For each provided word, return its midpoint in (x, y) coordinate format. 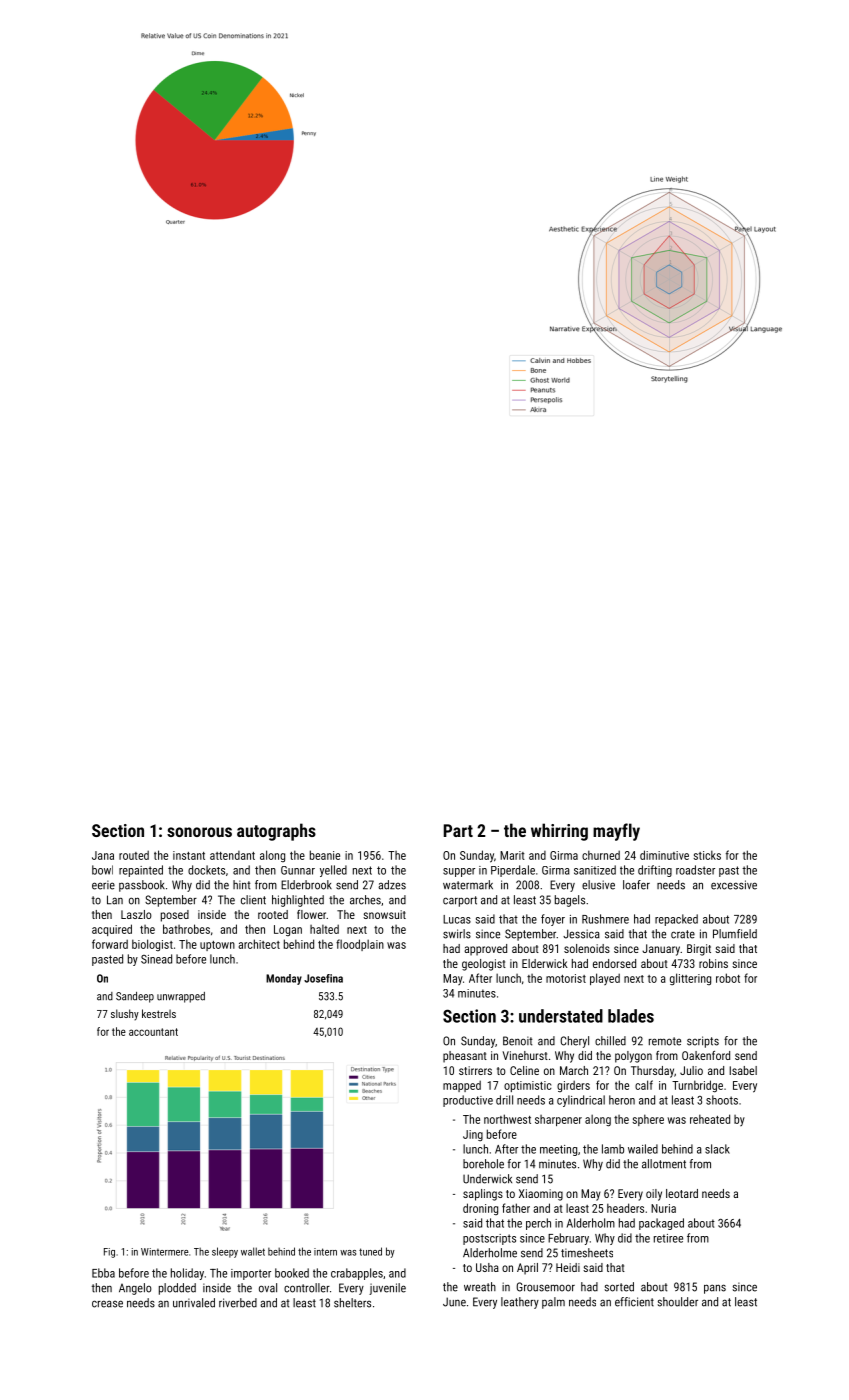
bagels (570, 901)
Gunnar (298, 870)
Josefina (323, 978)
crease (107, 1304)
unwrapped (181, 997)
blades (631, 1016)
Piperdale (513, 871)
